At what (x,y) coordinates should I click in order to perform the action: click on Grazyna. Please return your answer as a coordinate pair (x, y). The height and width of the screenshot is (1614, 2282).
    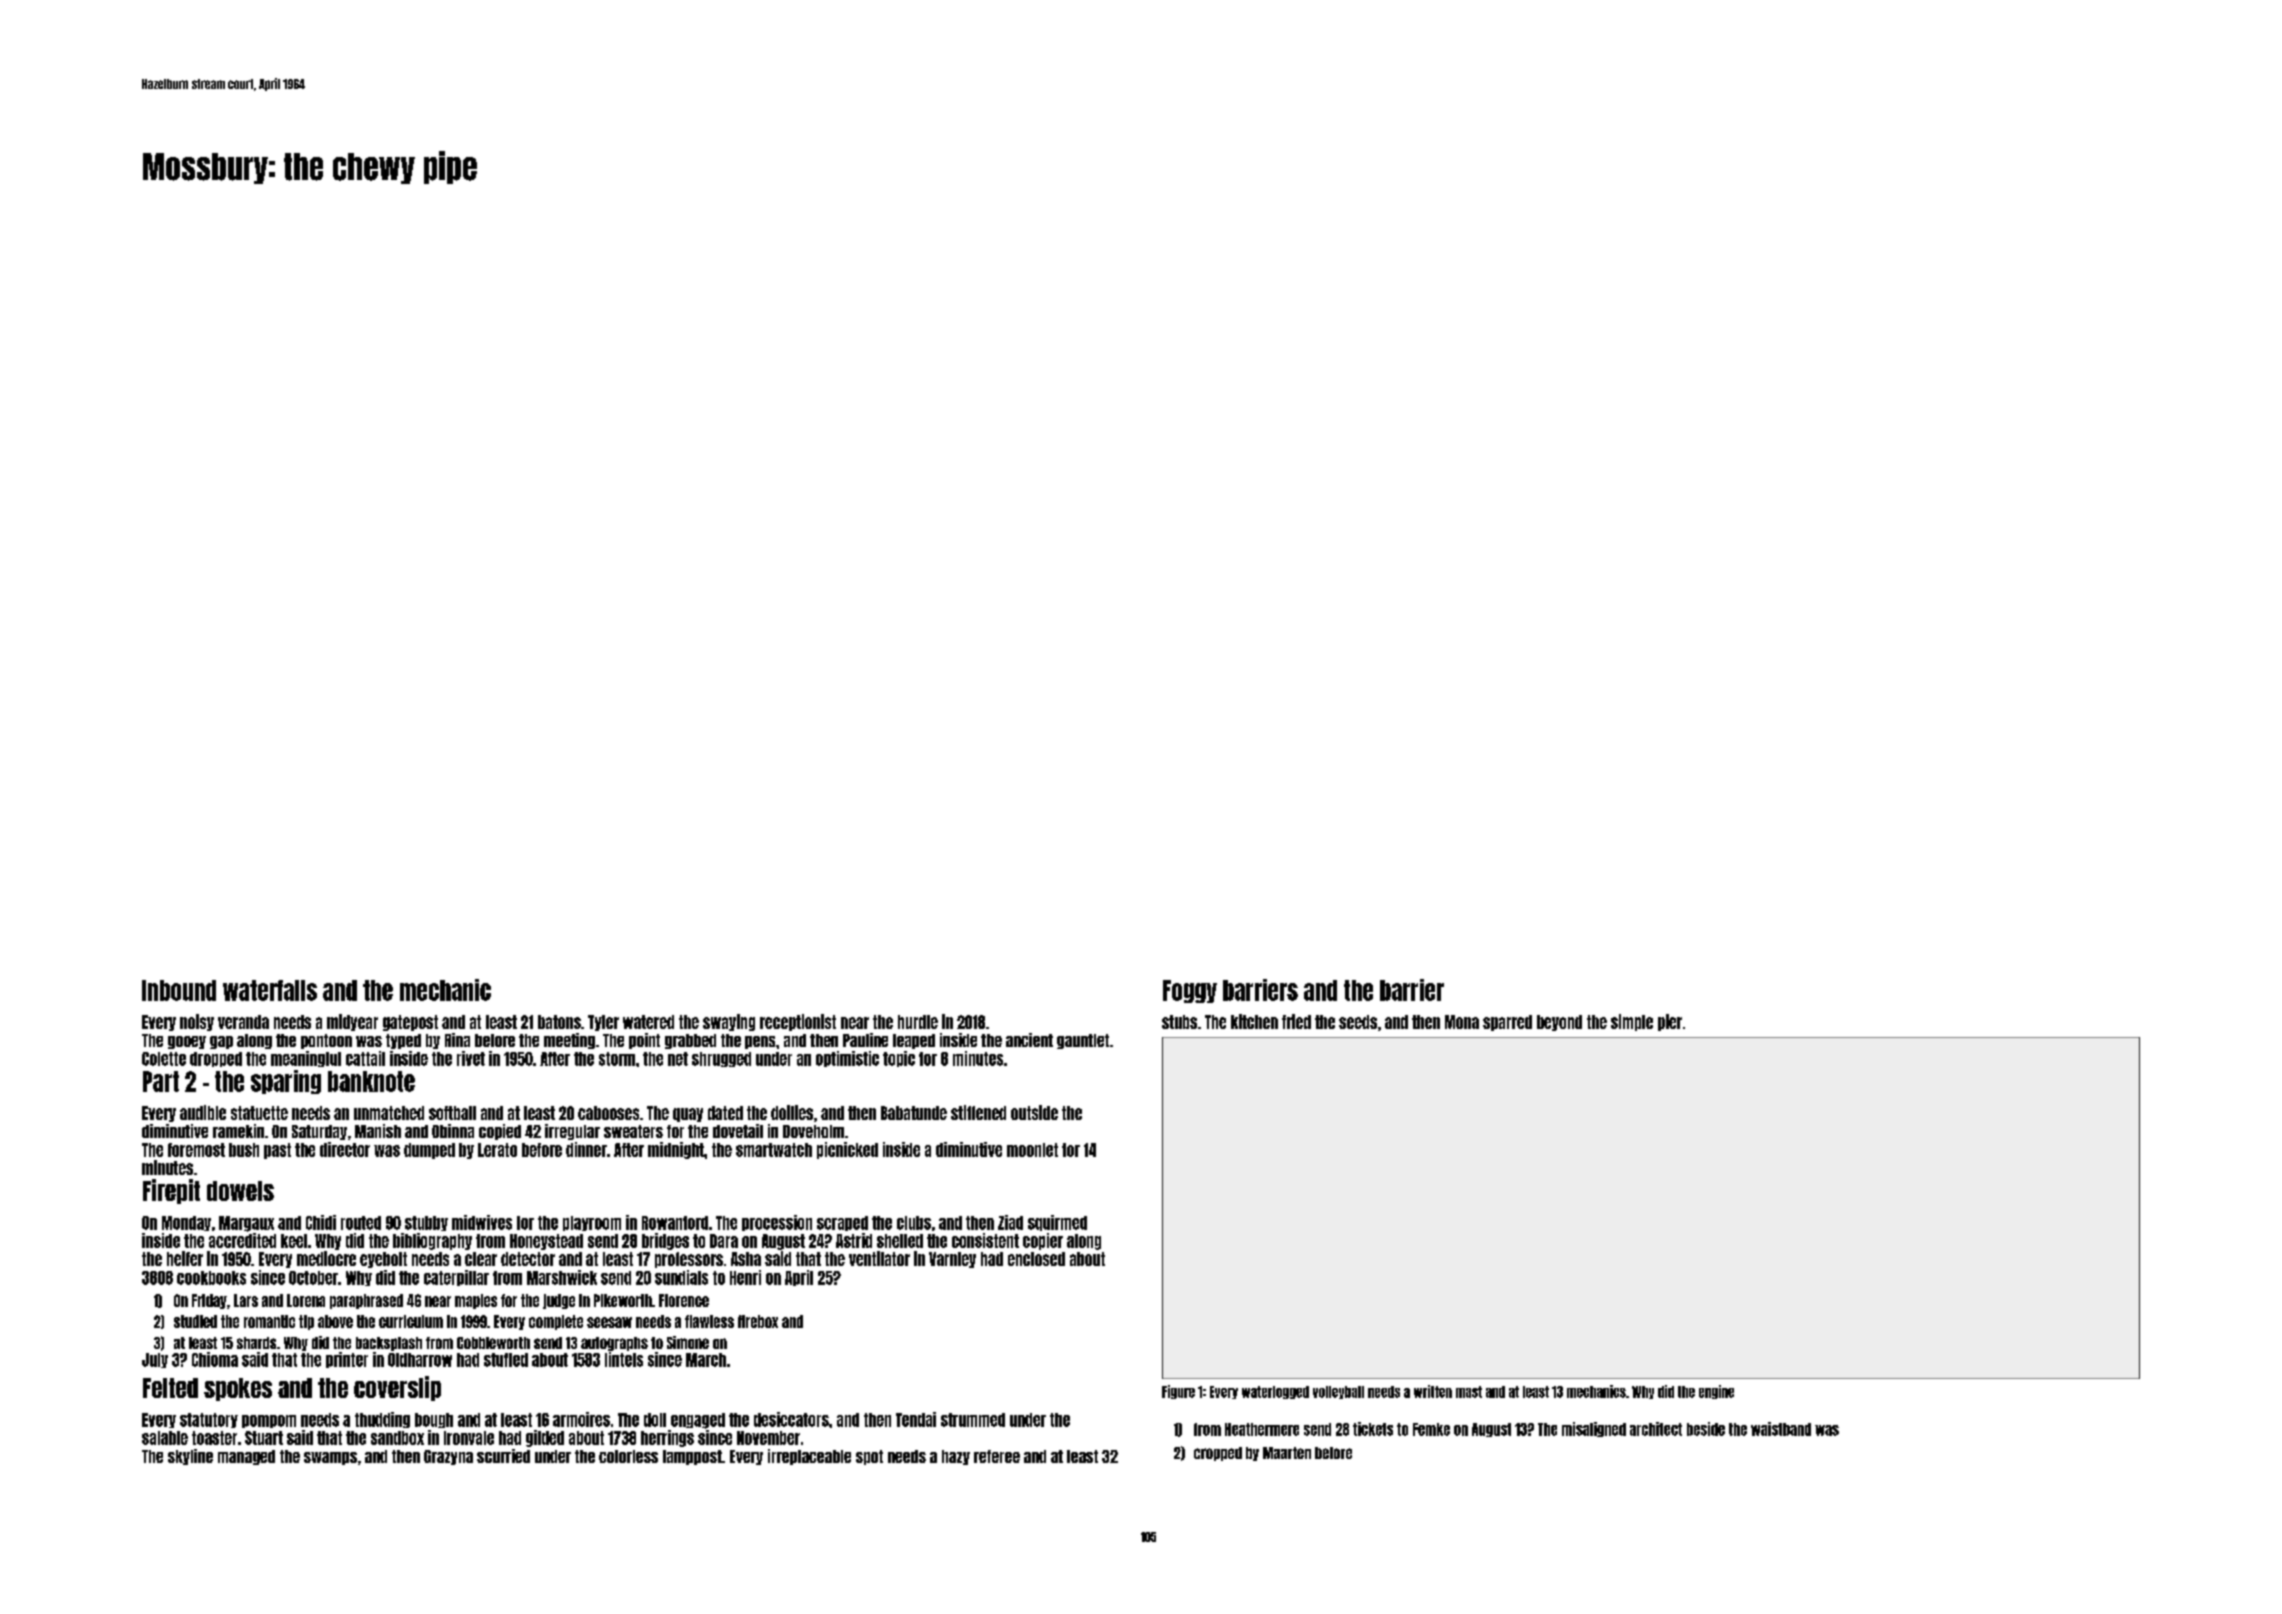
    Looking at the image, I should click on (448, 1457).
